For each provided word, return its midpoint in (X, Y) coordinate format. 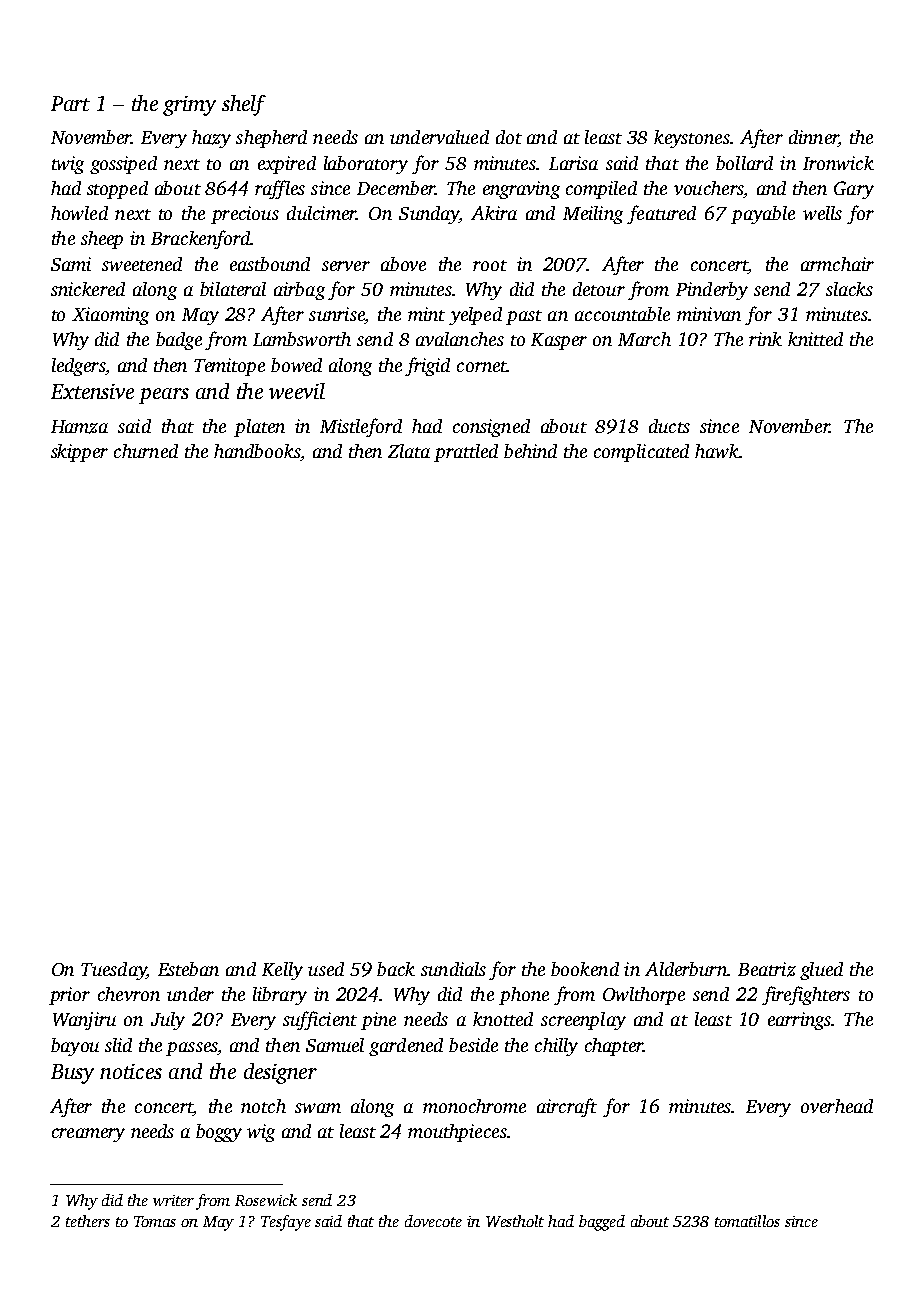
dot (509, 137)
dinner (813, 138)
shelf (244, 105)
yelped (475, 316)
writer (173, 1200)
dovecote (433, 1221)
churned (146, 451)
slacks (849, 289)
